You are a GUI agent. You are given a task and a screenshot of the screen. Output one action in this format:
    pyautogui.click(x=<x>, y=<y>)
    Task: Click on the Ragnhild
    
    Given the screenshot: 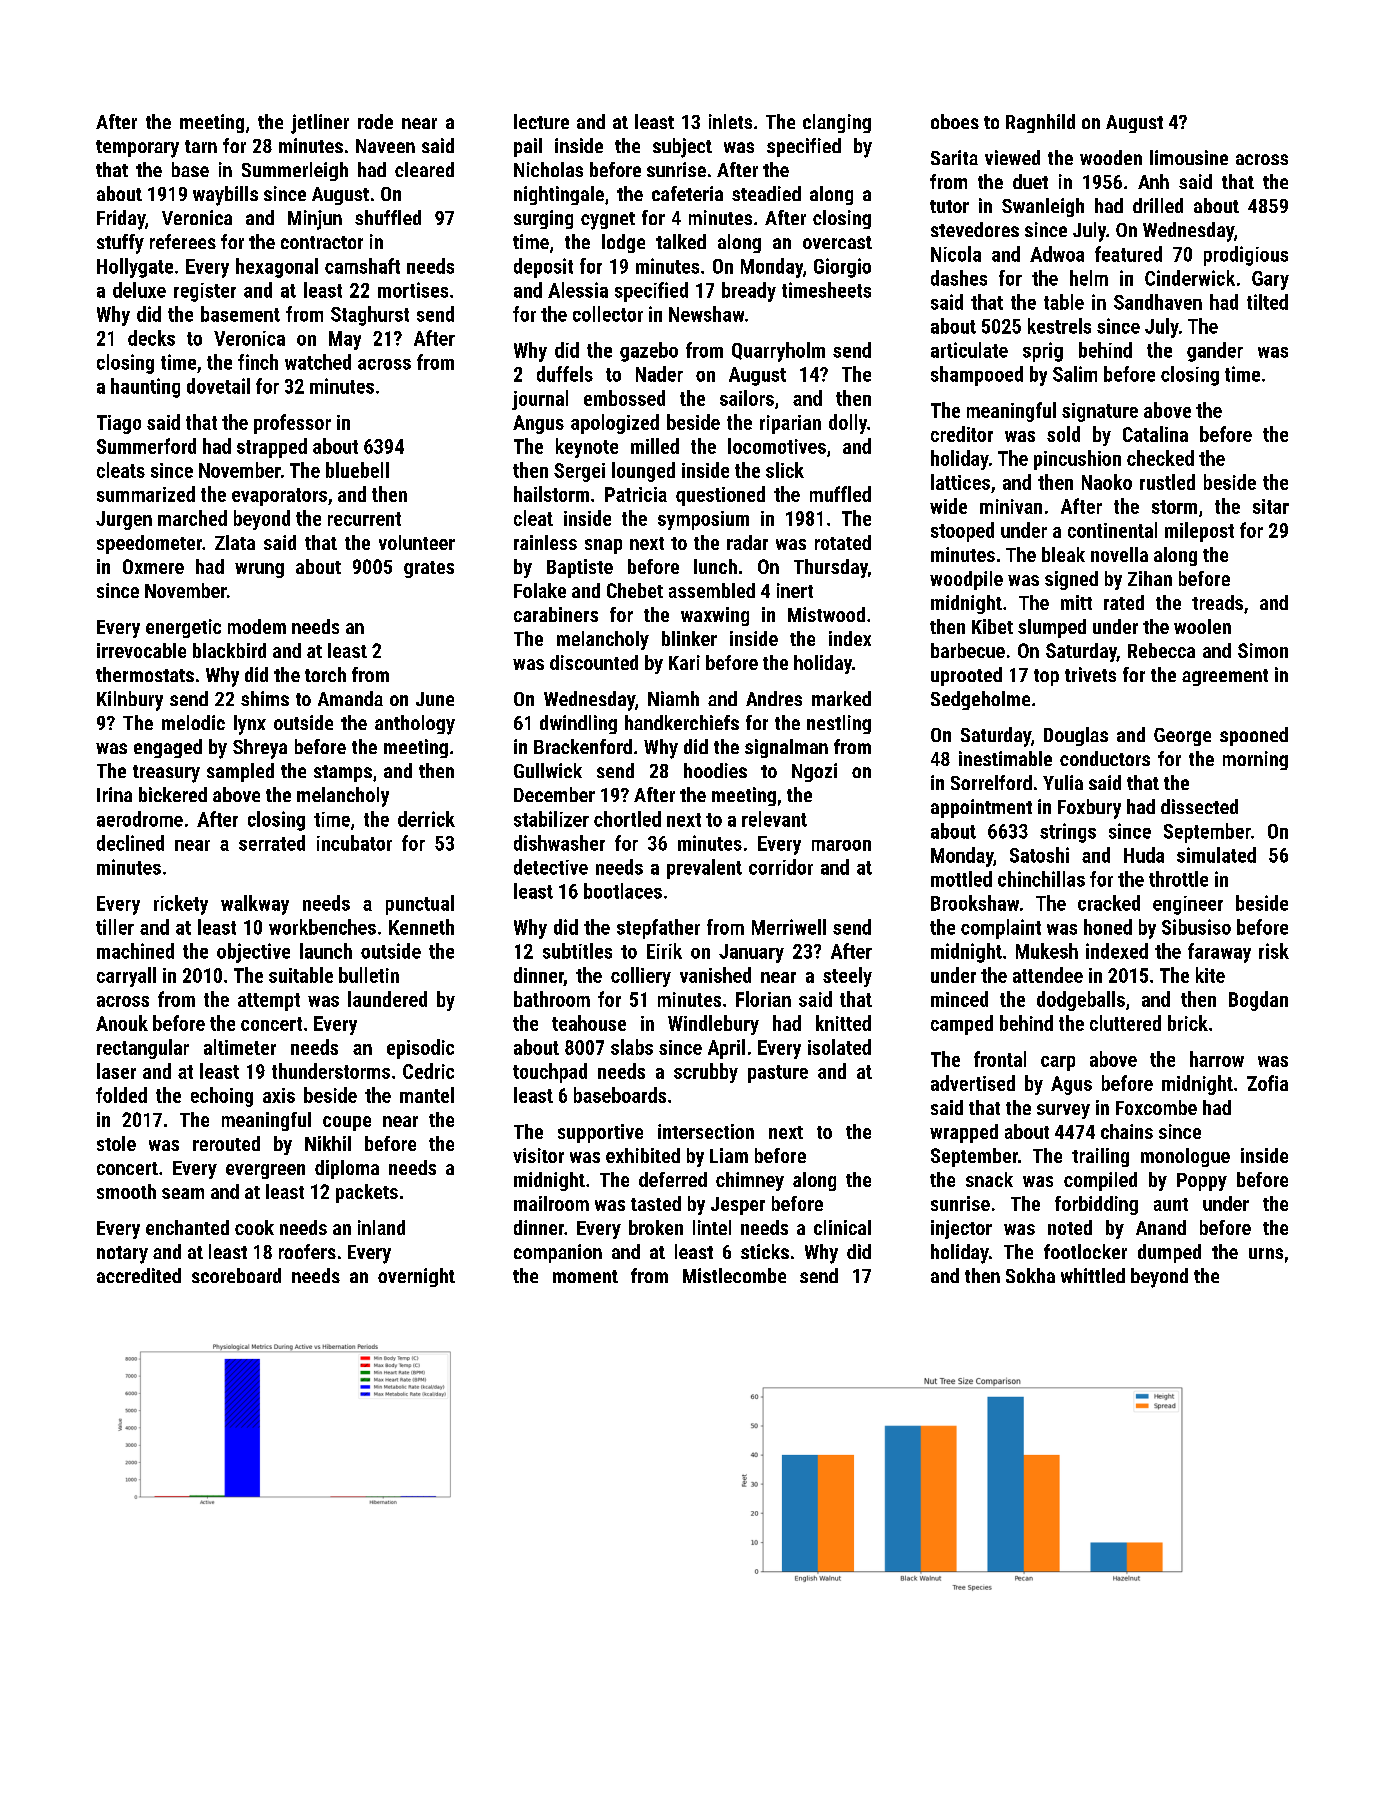 What is the action you would take?
    pyautogui.click(x=1040, y=123)
